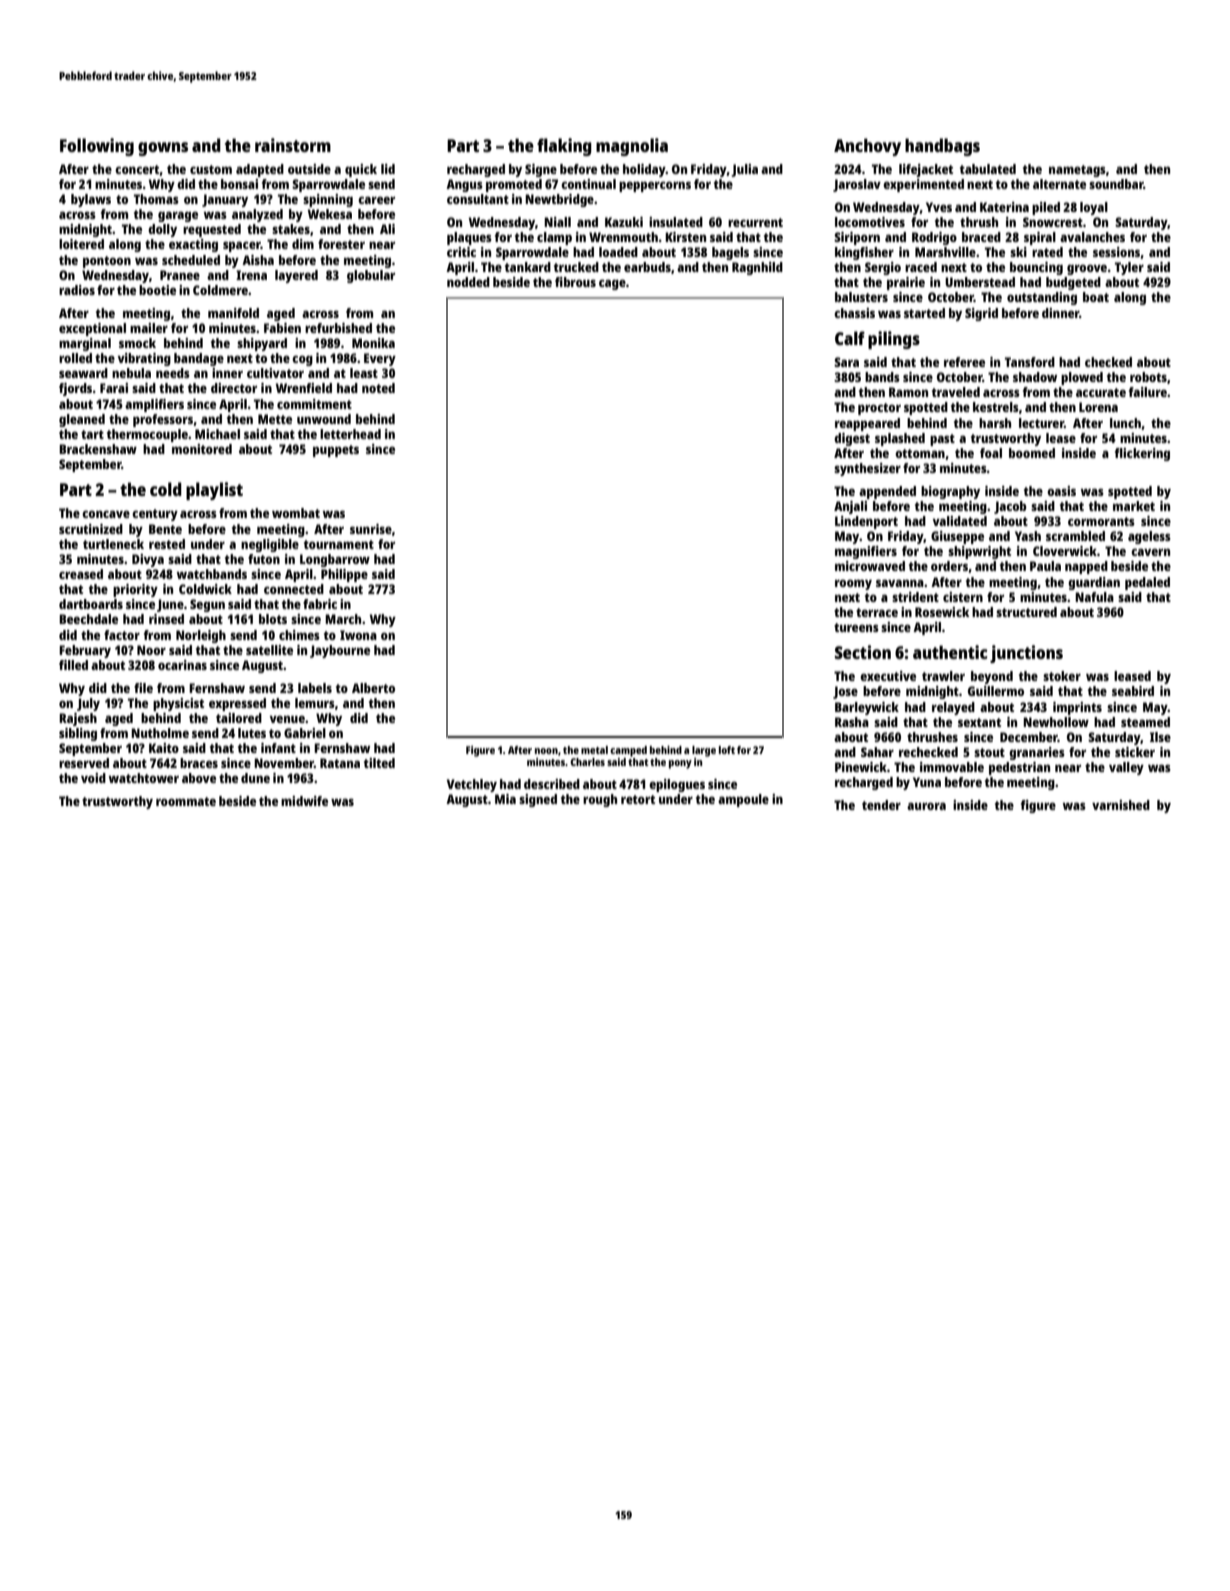  Describe the element at coordinates (1094, 597) in the page. I see `Nafula` at that location.
